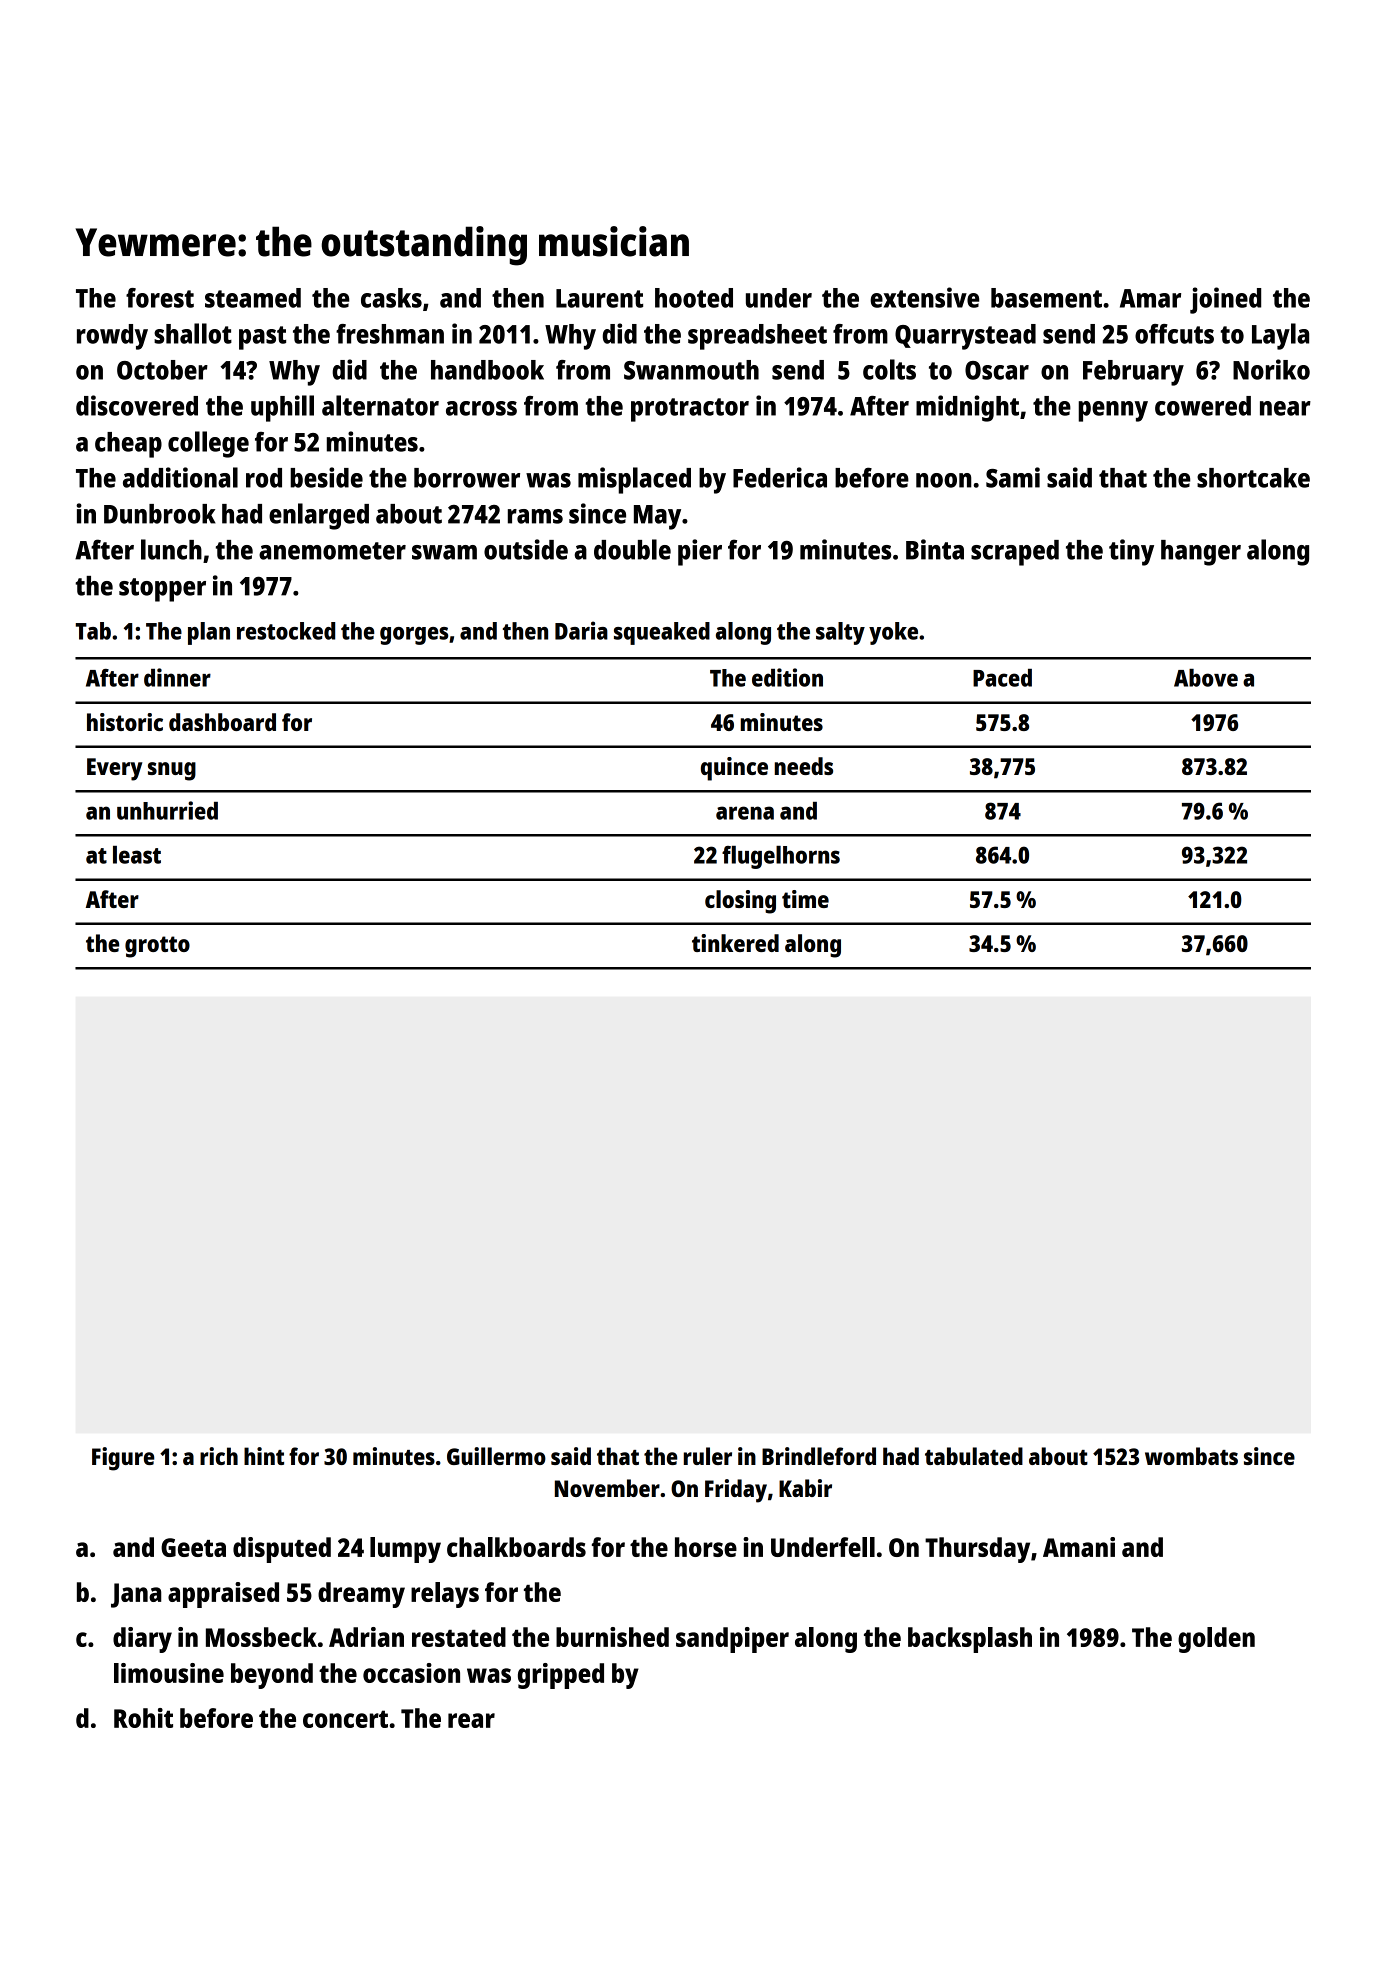 This document has height=1969, width=1386. Describe the element at coordinates (581, 630) in the document. I see `Daria` at that location.
